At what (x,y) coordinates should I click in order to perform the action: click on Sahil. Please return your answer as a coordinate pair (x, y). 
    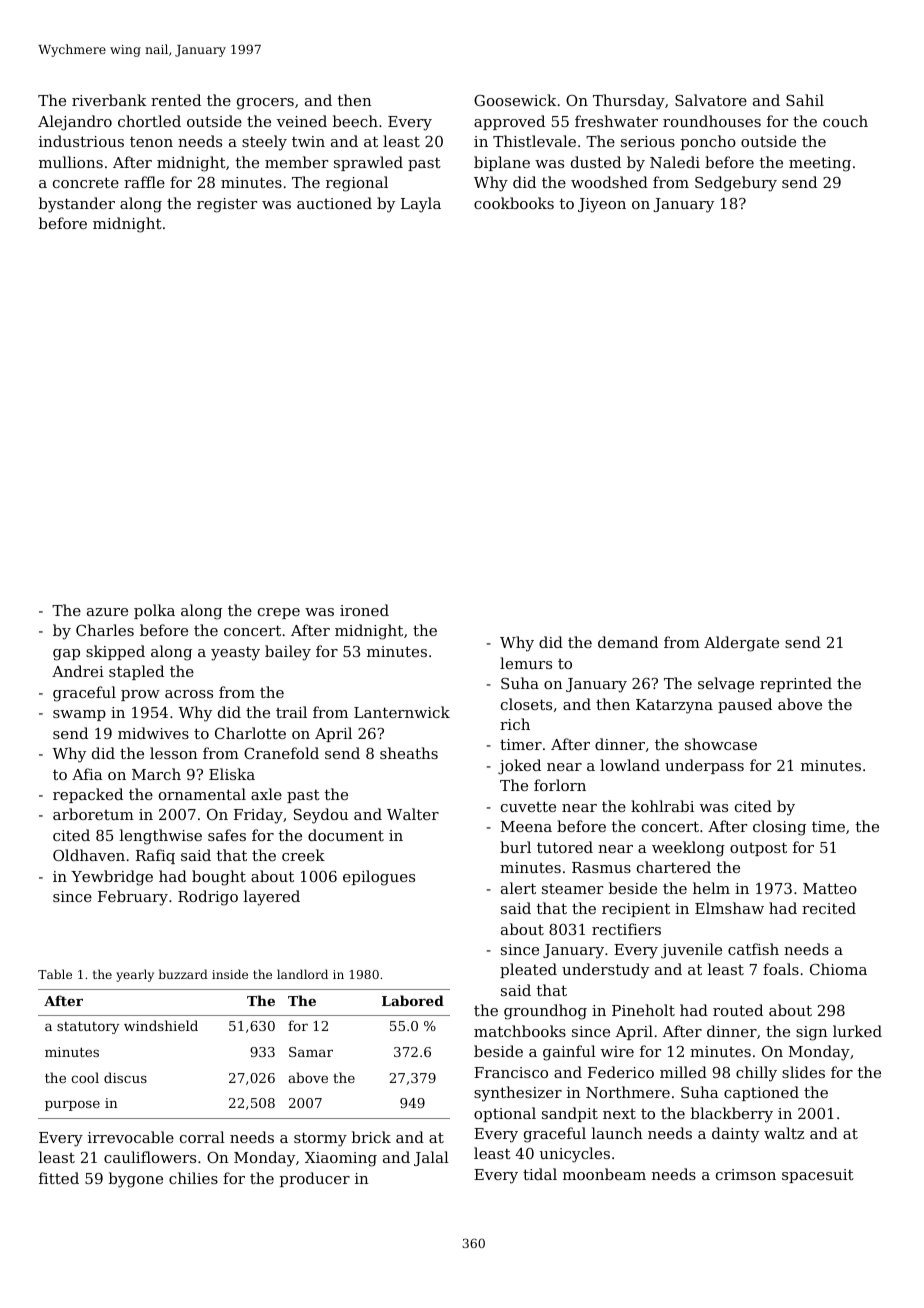
    Looking at the image, I should click on (805, 100).
